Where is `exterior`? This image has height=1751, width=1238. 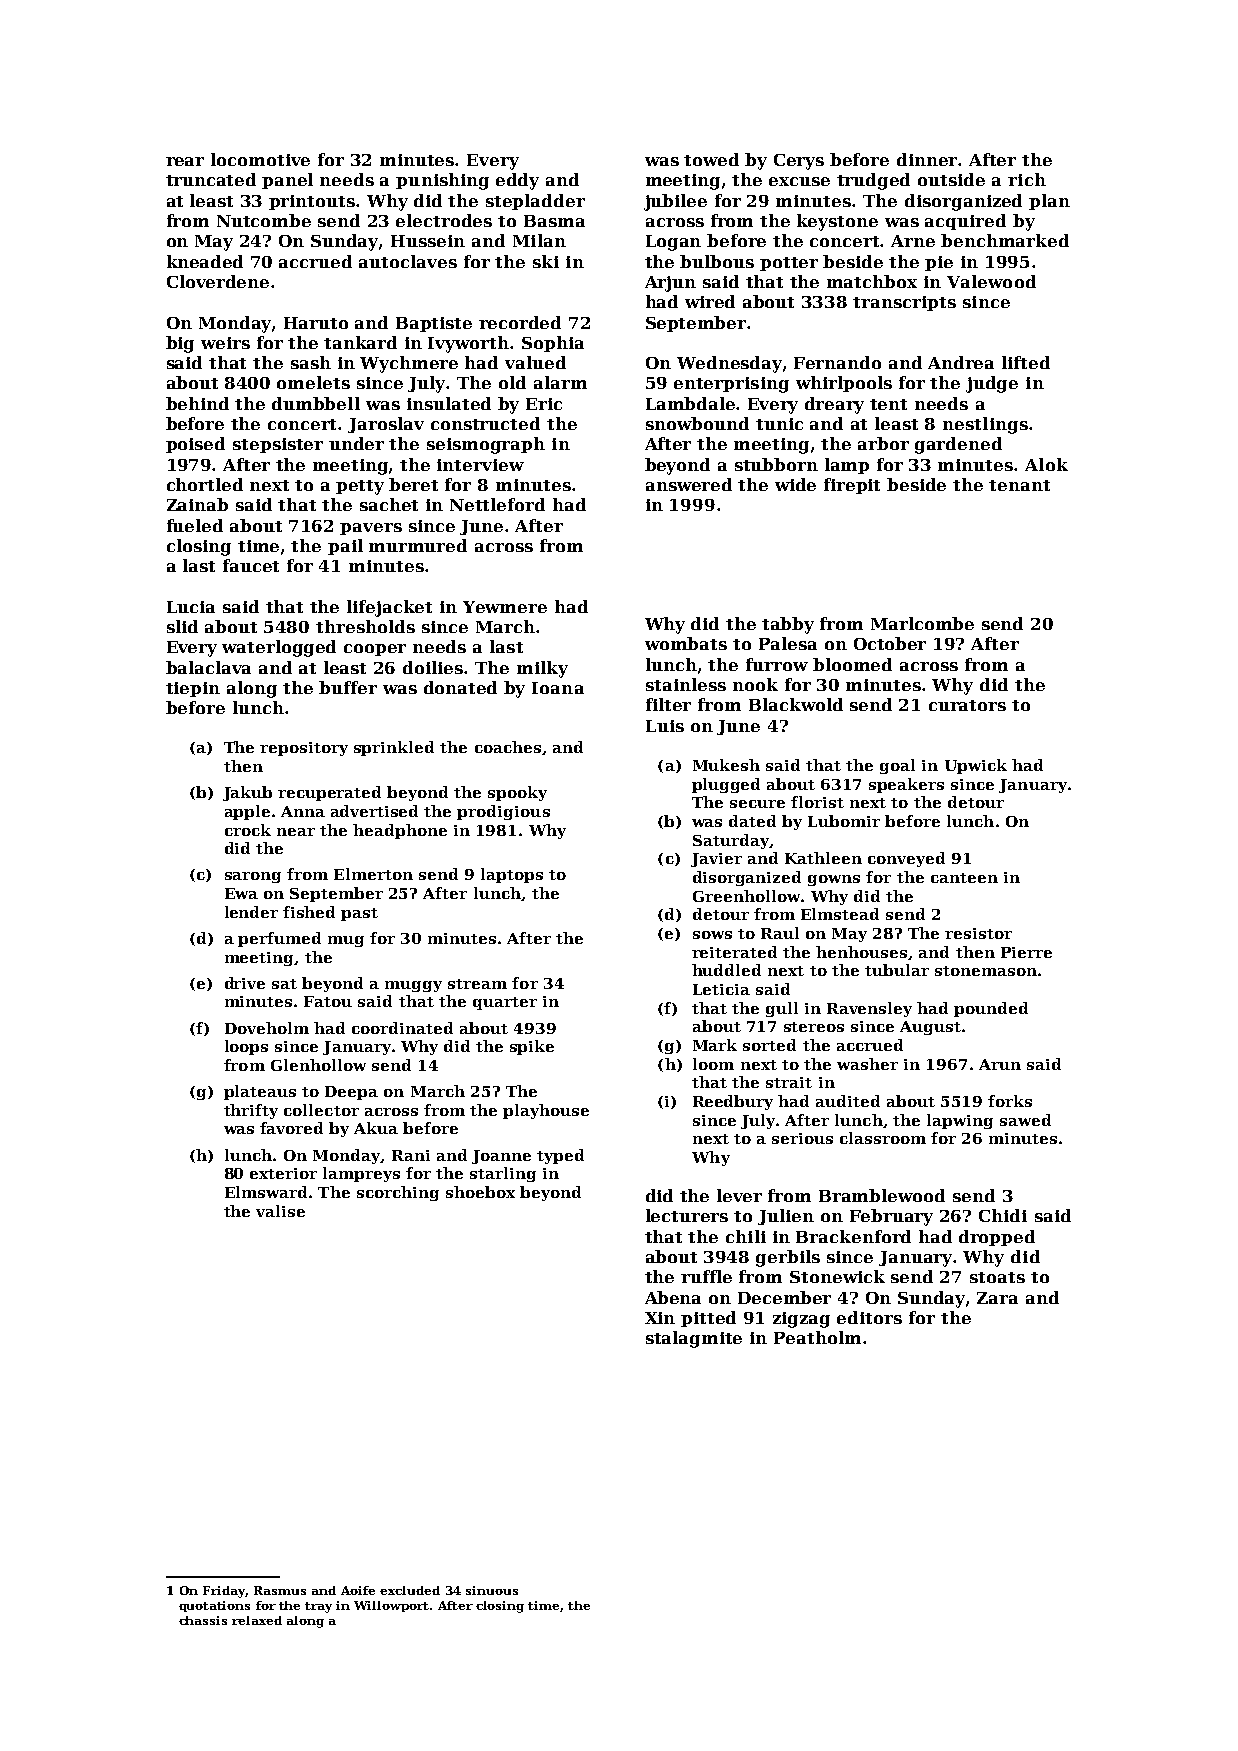 exterior is located at coordinates (283, 1173).
